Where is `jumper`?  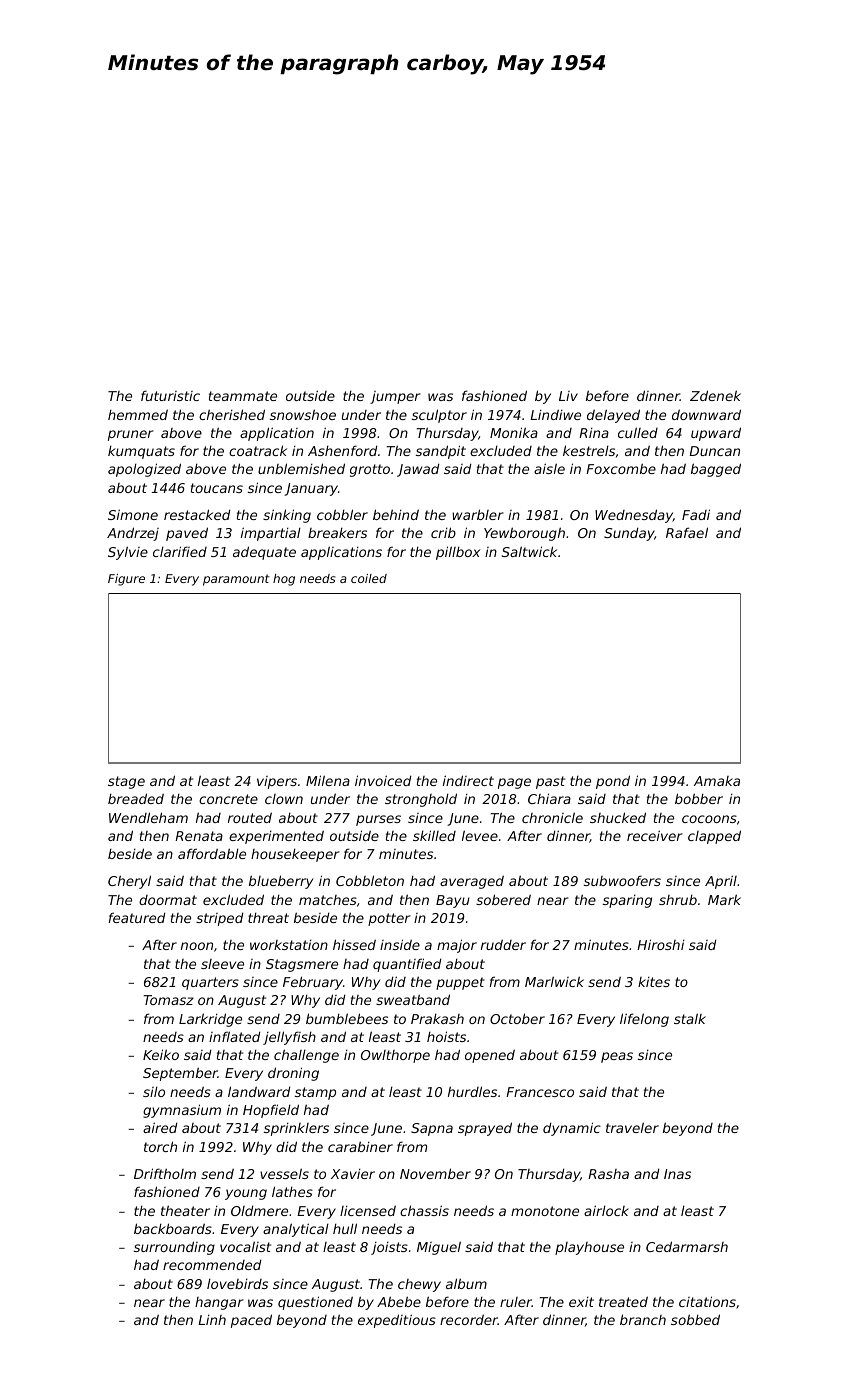 jumper is located at coordinates (395, 397).
